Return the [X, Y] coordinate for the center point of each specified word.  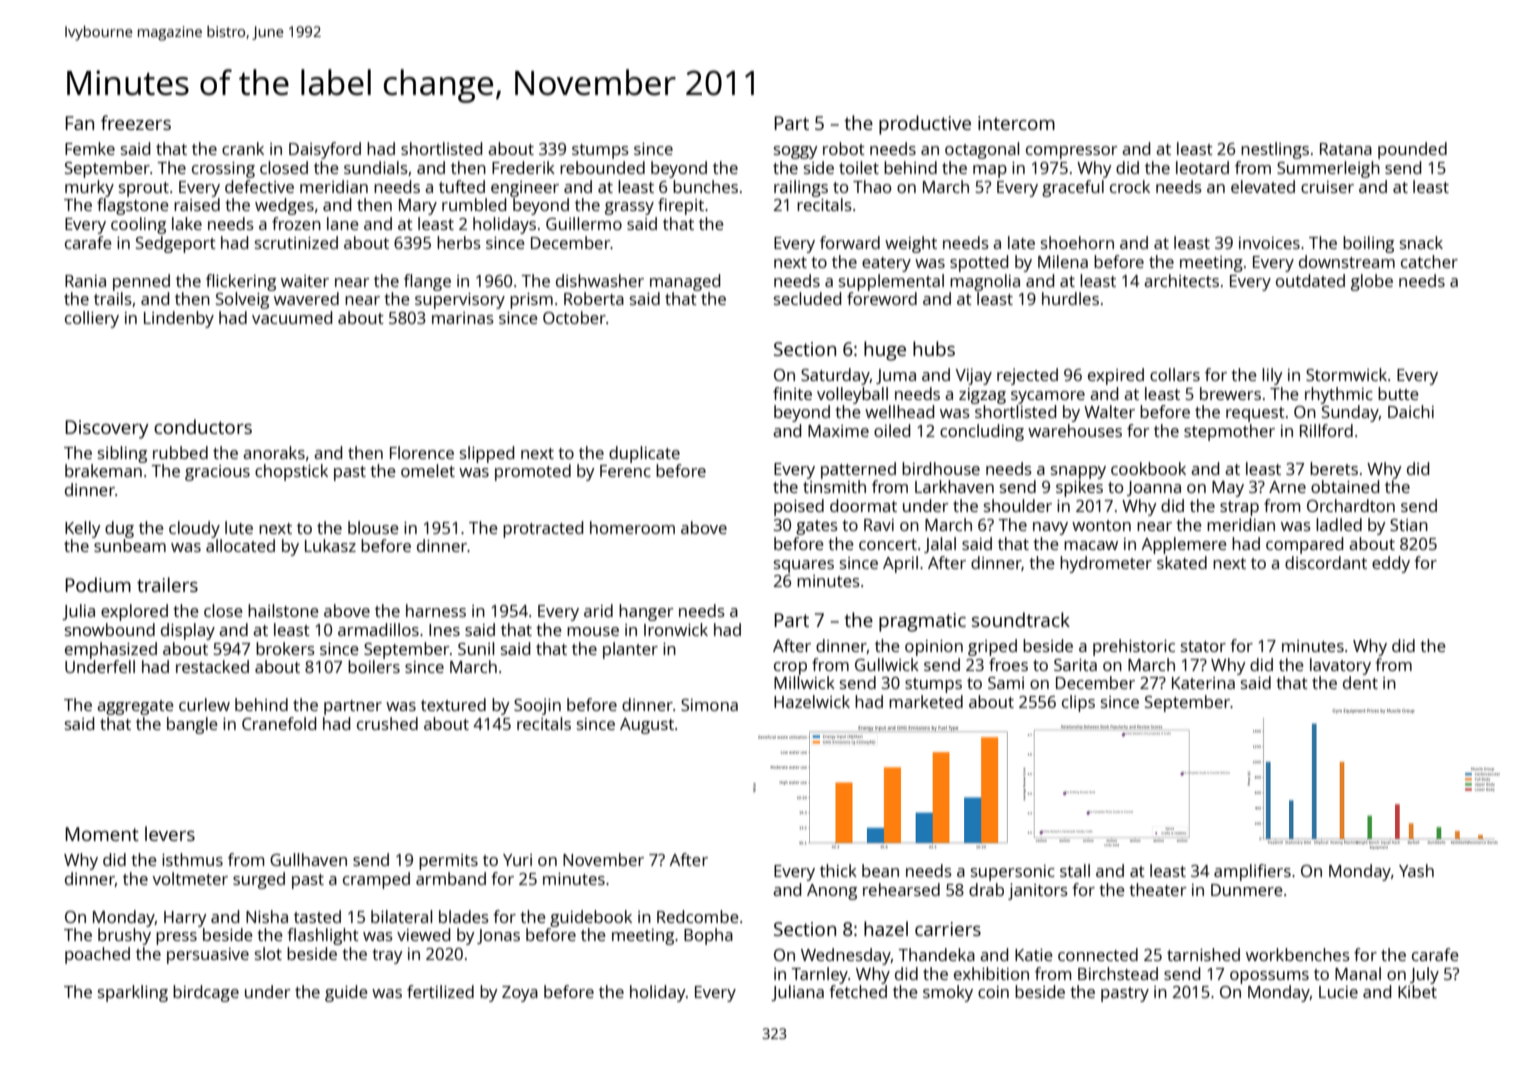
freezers [136, 122]
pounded [1412, 150]
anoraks [274, 452]
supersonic [1013, 873]
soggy [796, 152]
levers [170, 833]
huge [885, 351]
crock [1130, 186]
